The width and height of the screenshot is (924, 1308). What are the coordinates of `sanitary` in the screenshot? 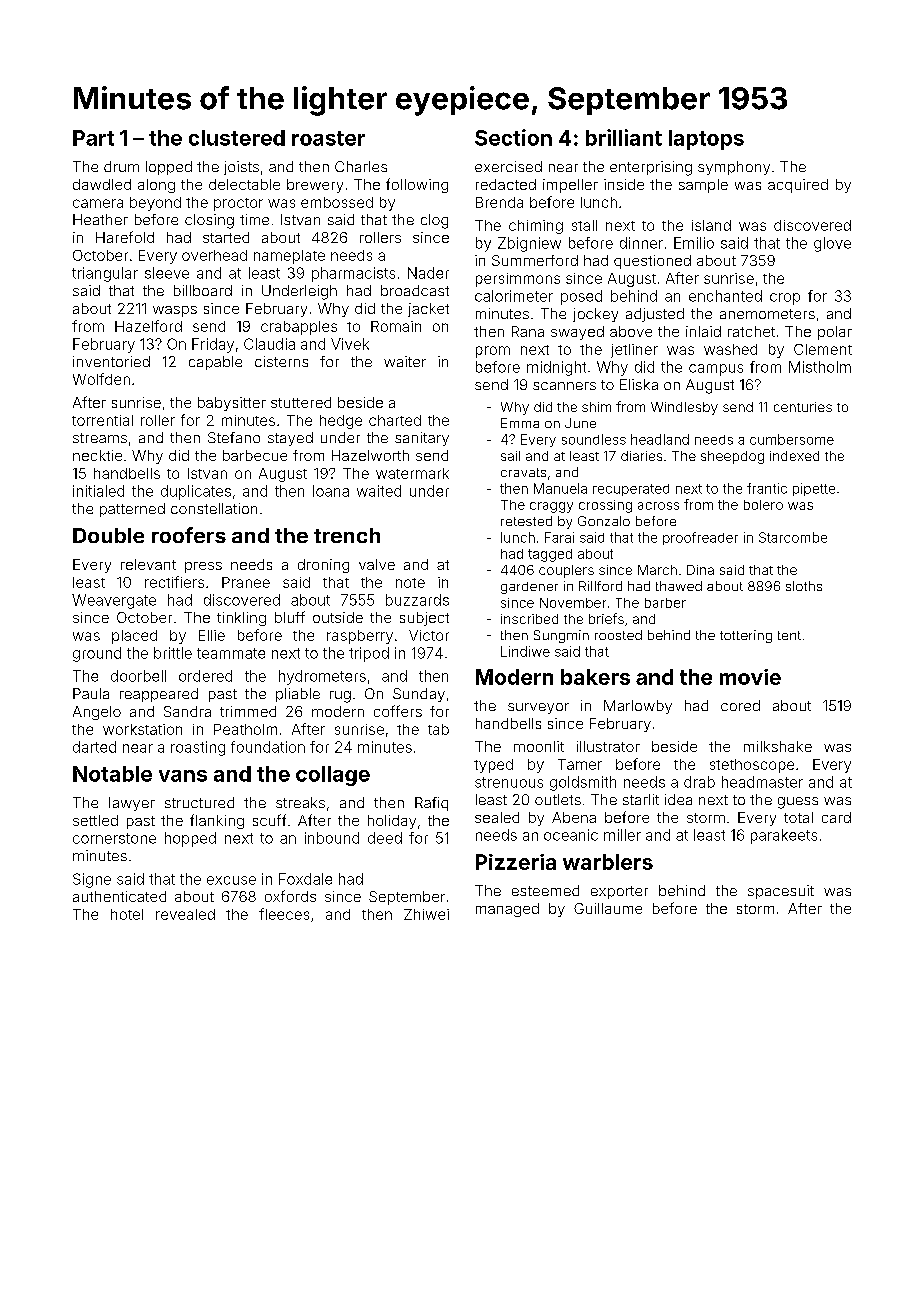 It's located at (422, 439).
